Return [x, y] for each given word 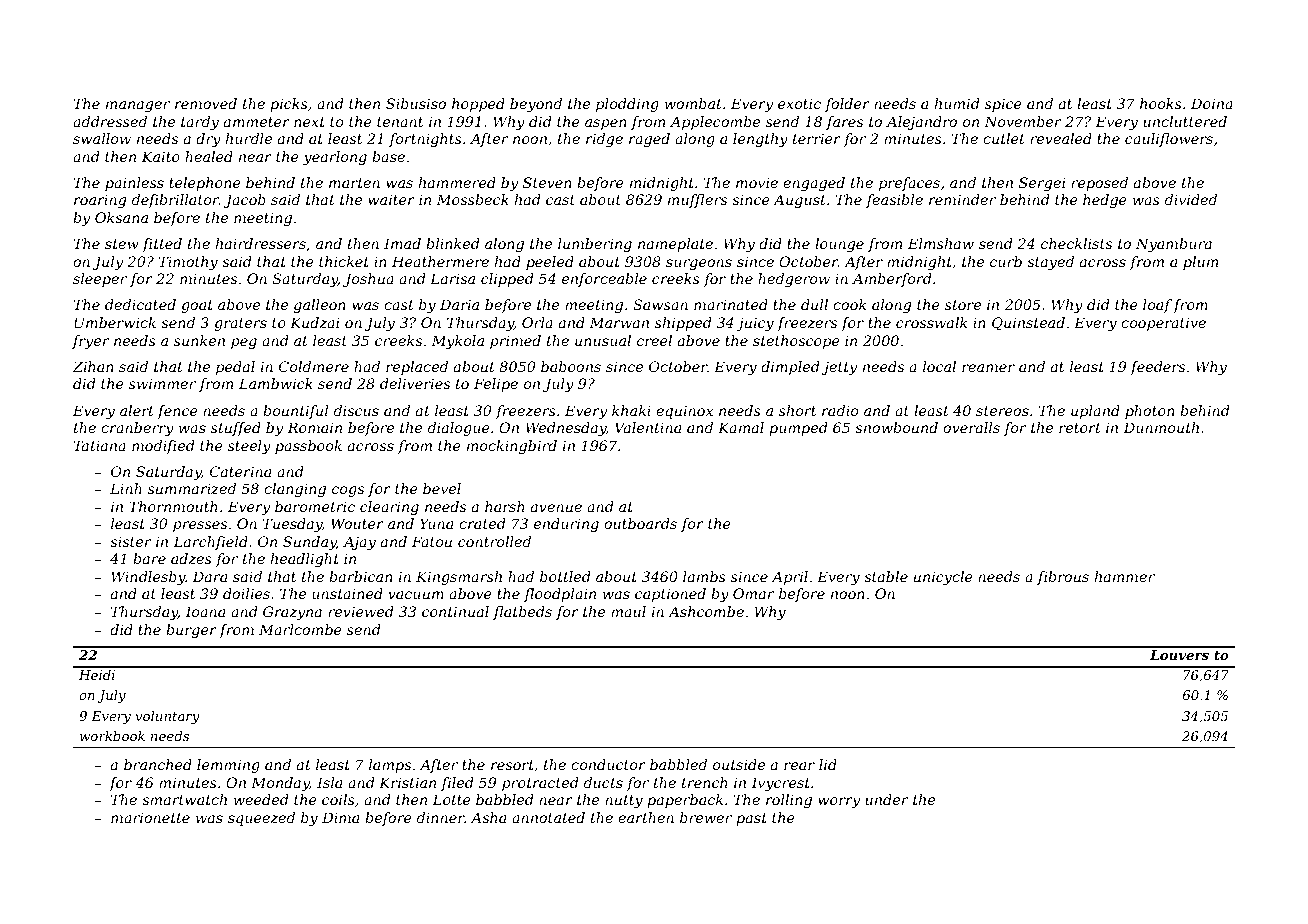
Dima [340, 817]
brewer [706, 817]
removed [206, 103]
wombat [693, 103]
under [887, 799]
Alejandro [921, 123]
